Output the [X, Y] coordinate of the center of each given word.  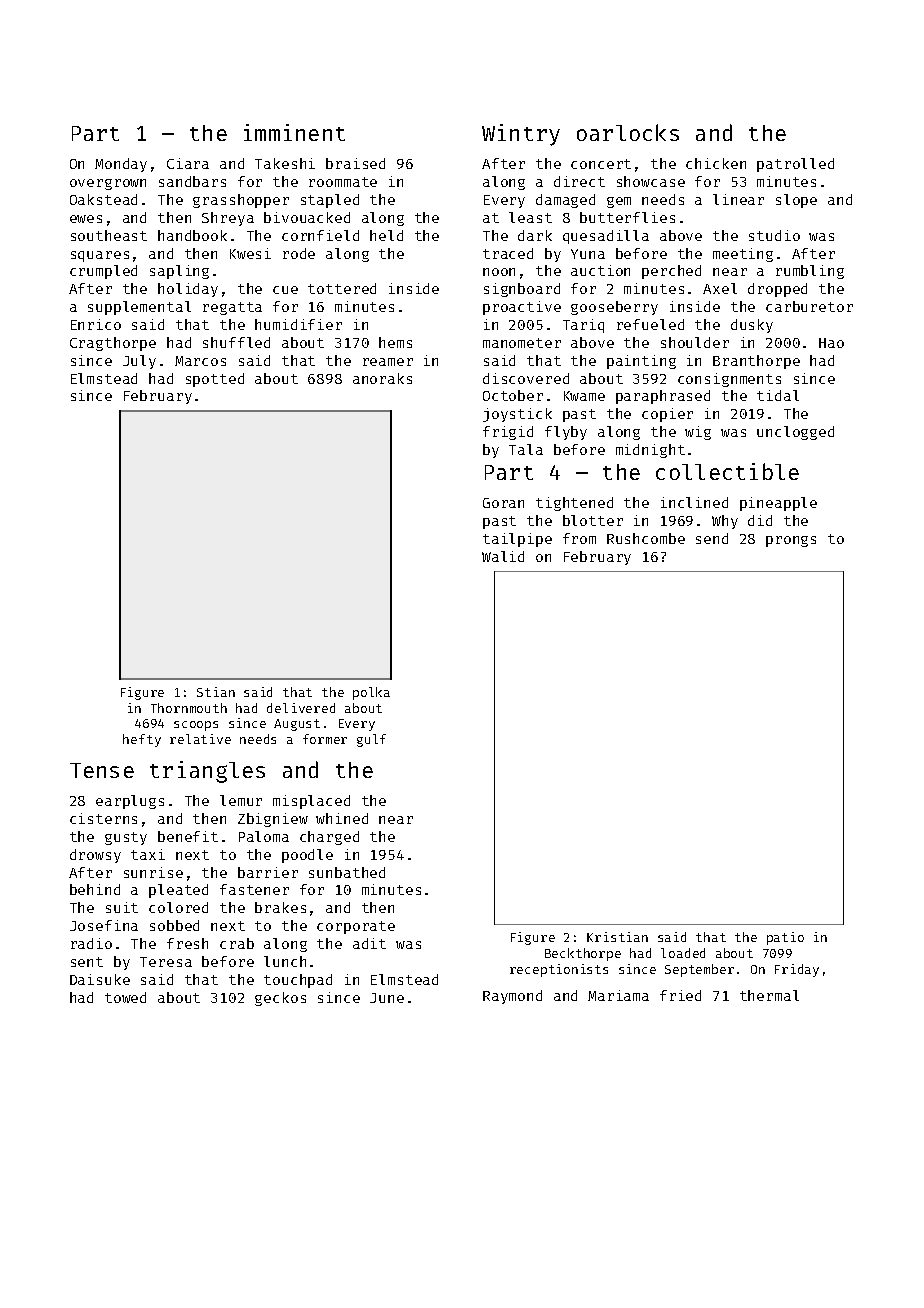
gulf [371, 740]
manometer [522, 343]
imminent [294, 132]
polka [371, 693]
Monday [121, 165]
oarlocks [628, 132]
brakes [280, 907]
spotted [215, 380]
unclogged [795, 433]
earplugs [130, 802]
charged [329, 838]
